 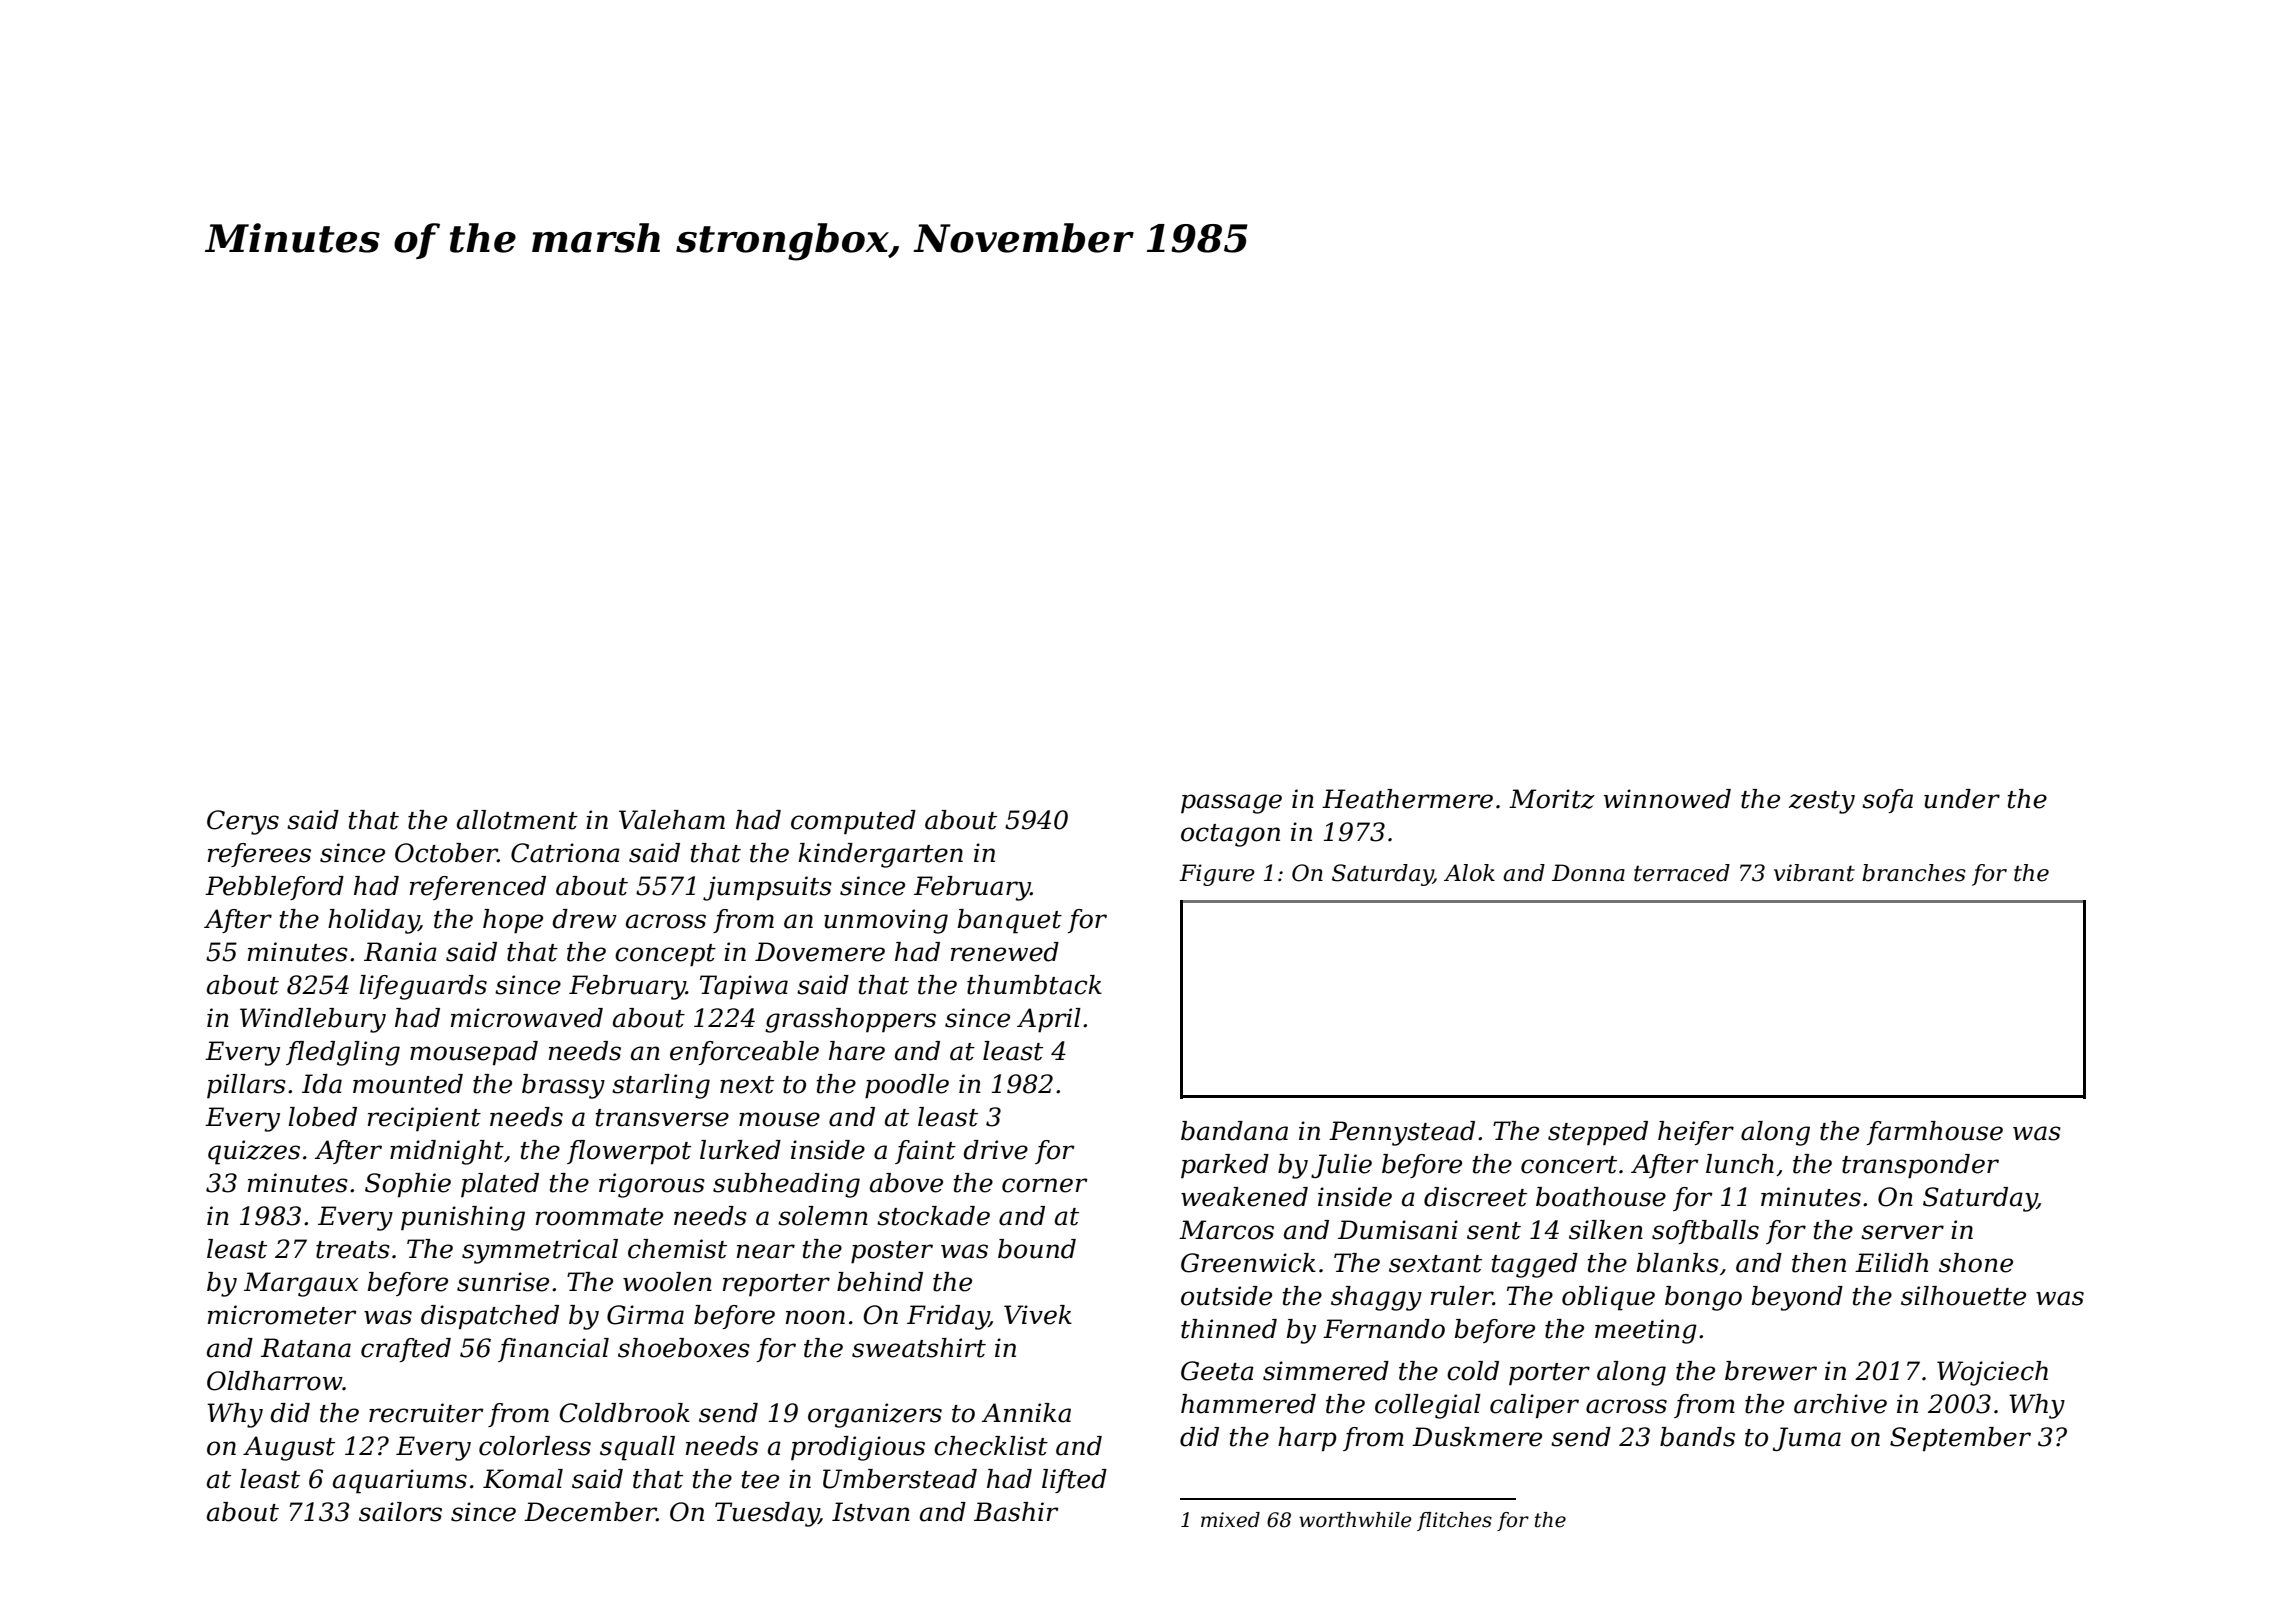 I want to click on October, so click(x=446, y=853).
